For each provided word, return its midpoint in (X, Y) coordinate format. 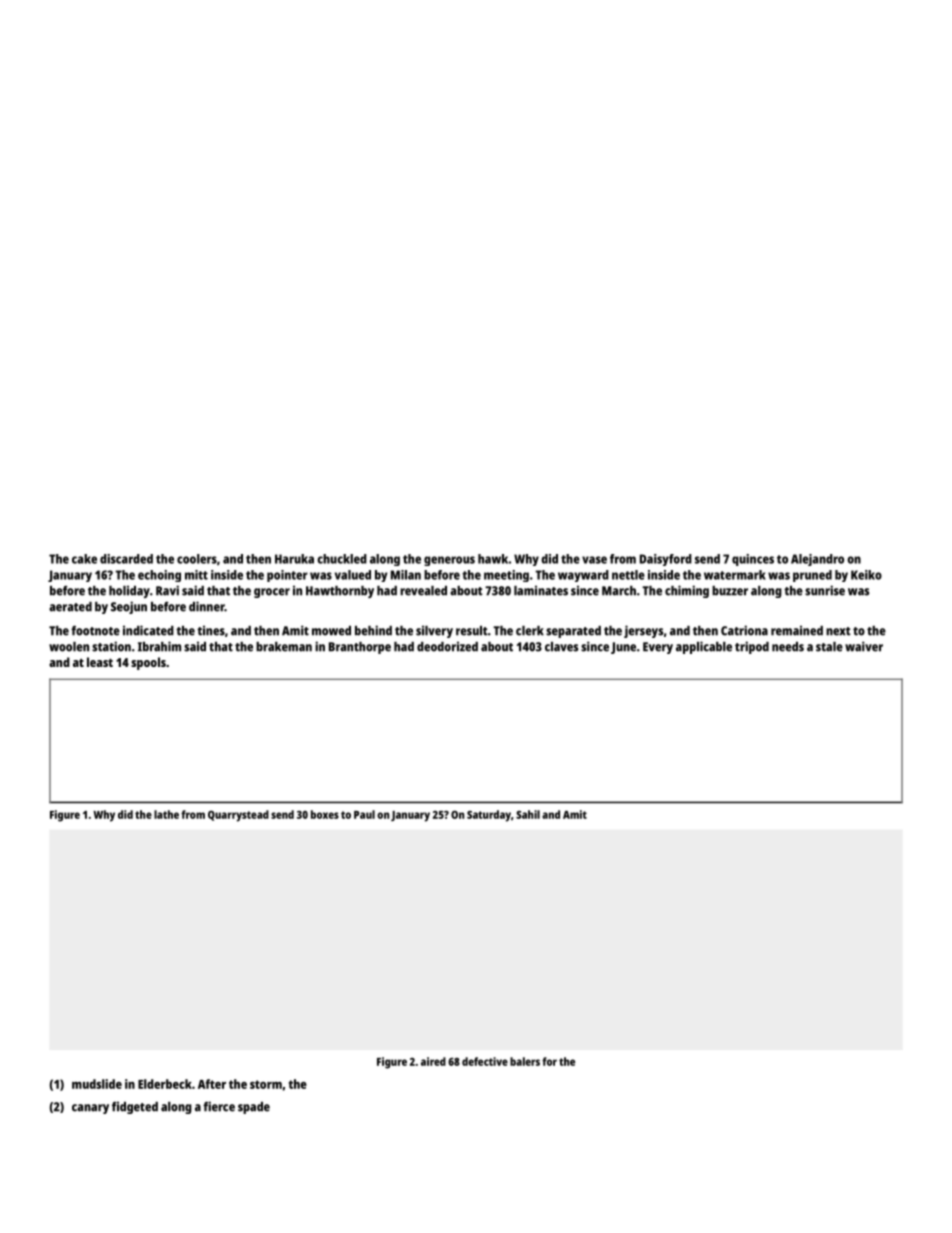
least (100, 662)
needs (788, 647)
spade (254, 1108)
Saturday (489, 816)
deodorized (447, 646)
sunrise (825, 590)
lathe (166, 814)
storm (266, 1084)
